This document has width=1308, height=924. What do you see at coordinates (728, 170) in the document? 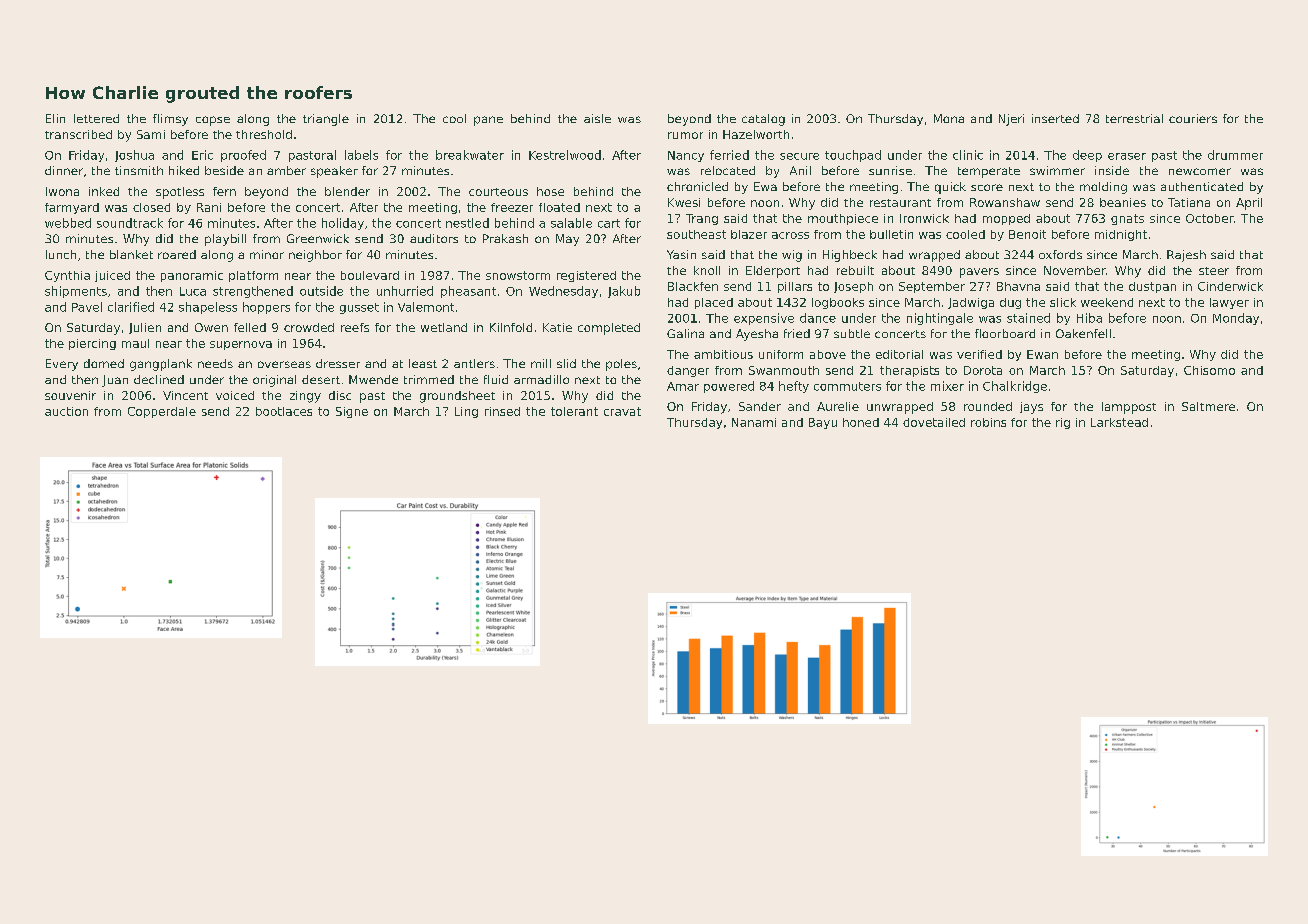
I see `relocated` at bounding box center [728, 170].
